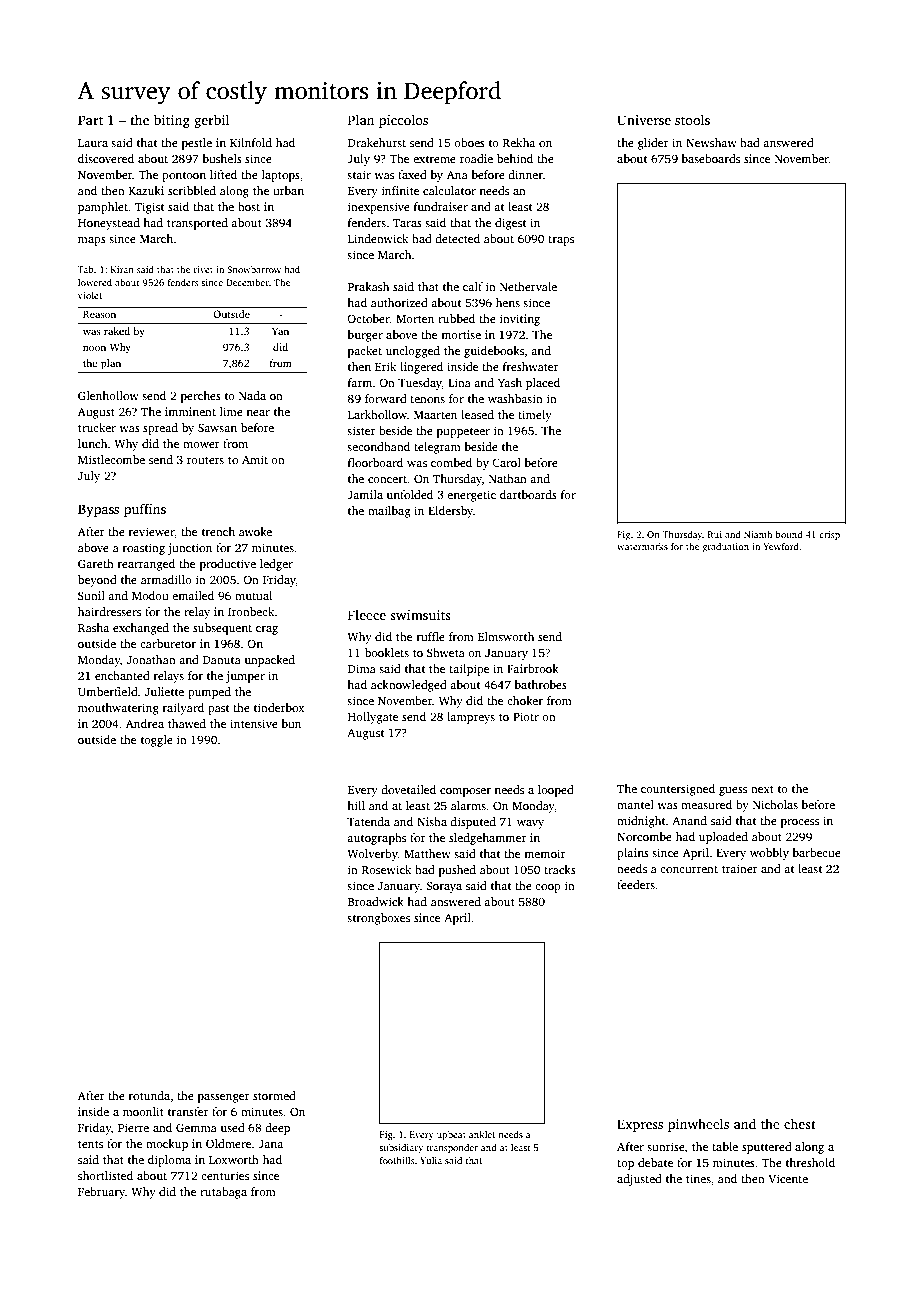 The width and height of the screenshot is (924, 1308). I want to click on timely, so click(535, 416).
